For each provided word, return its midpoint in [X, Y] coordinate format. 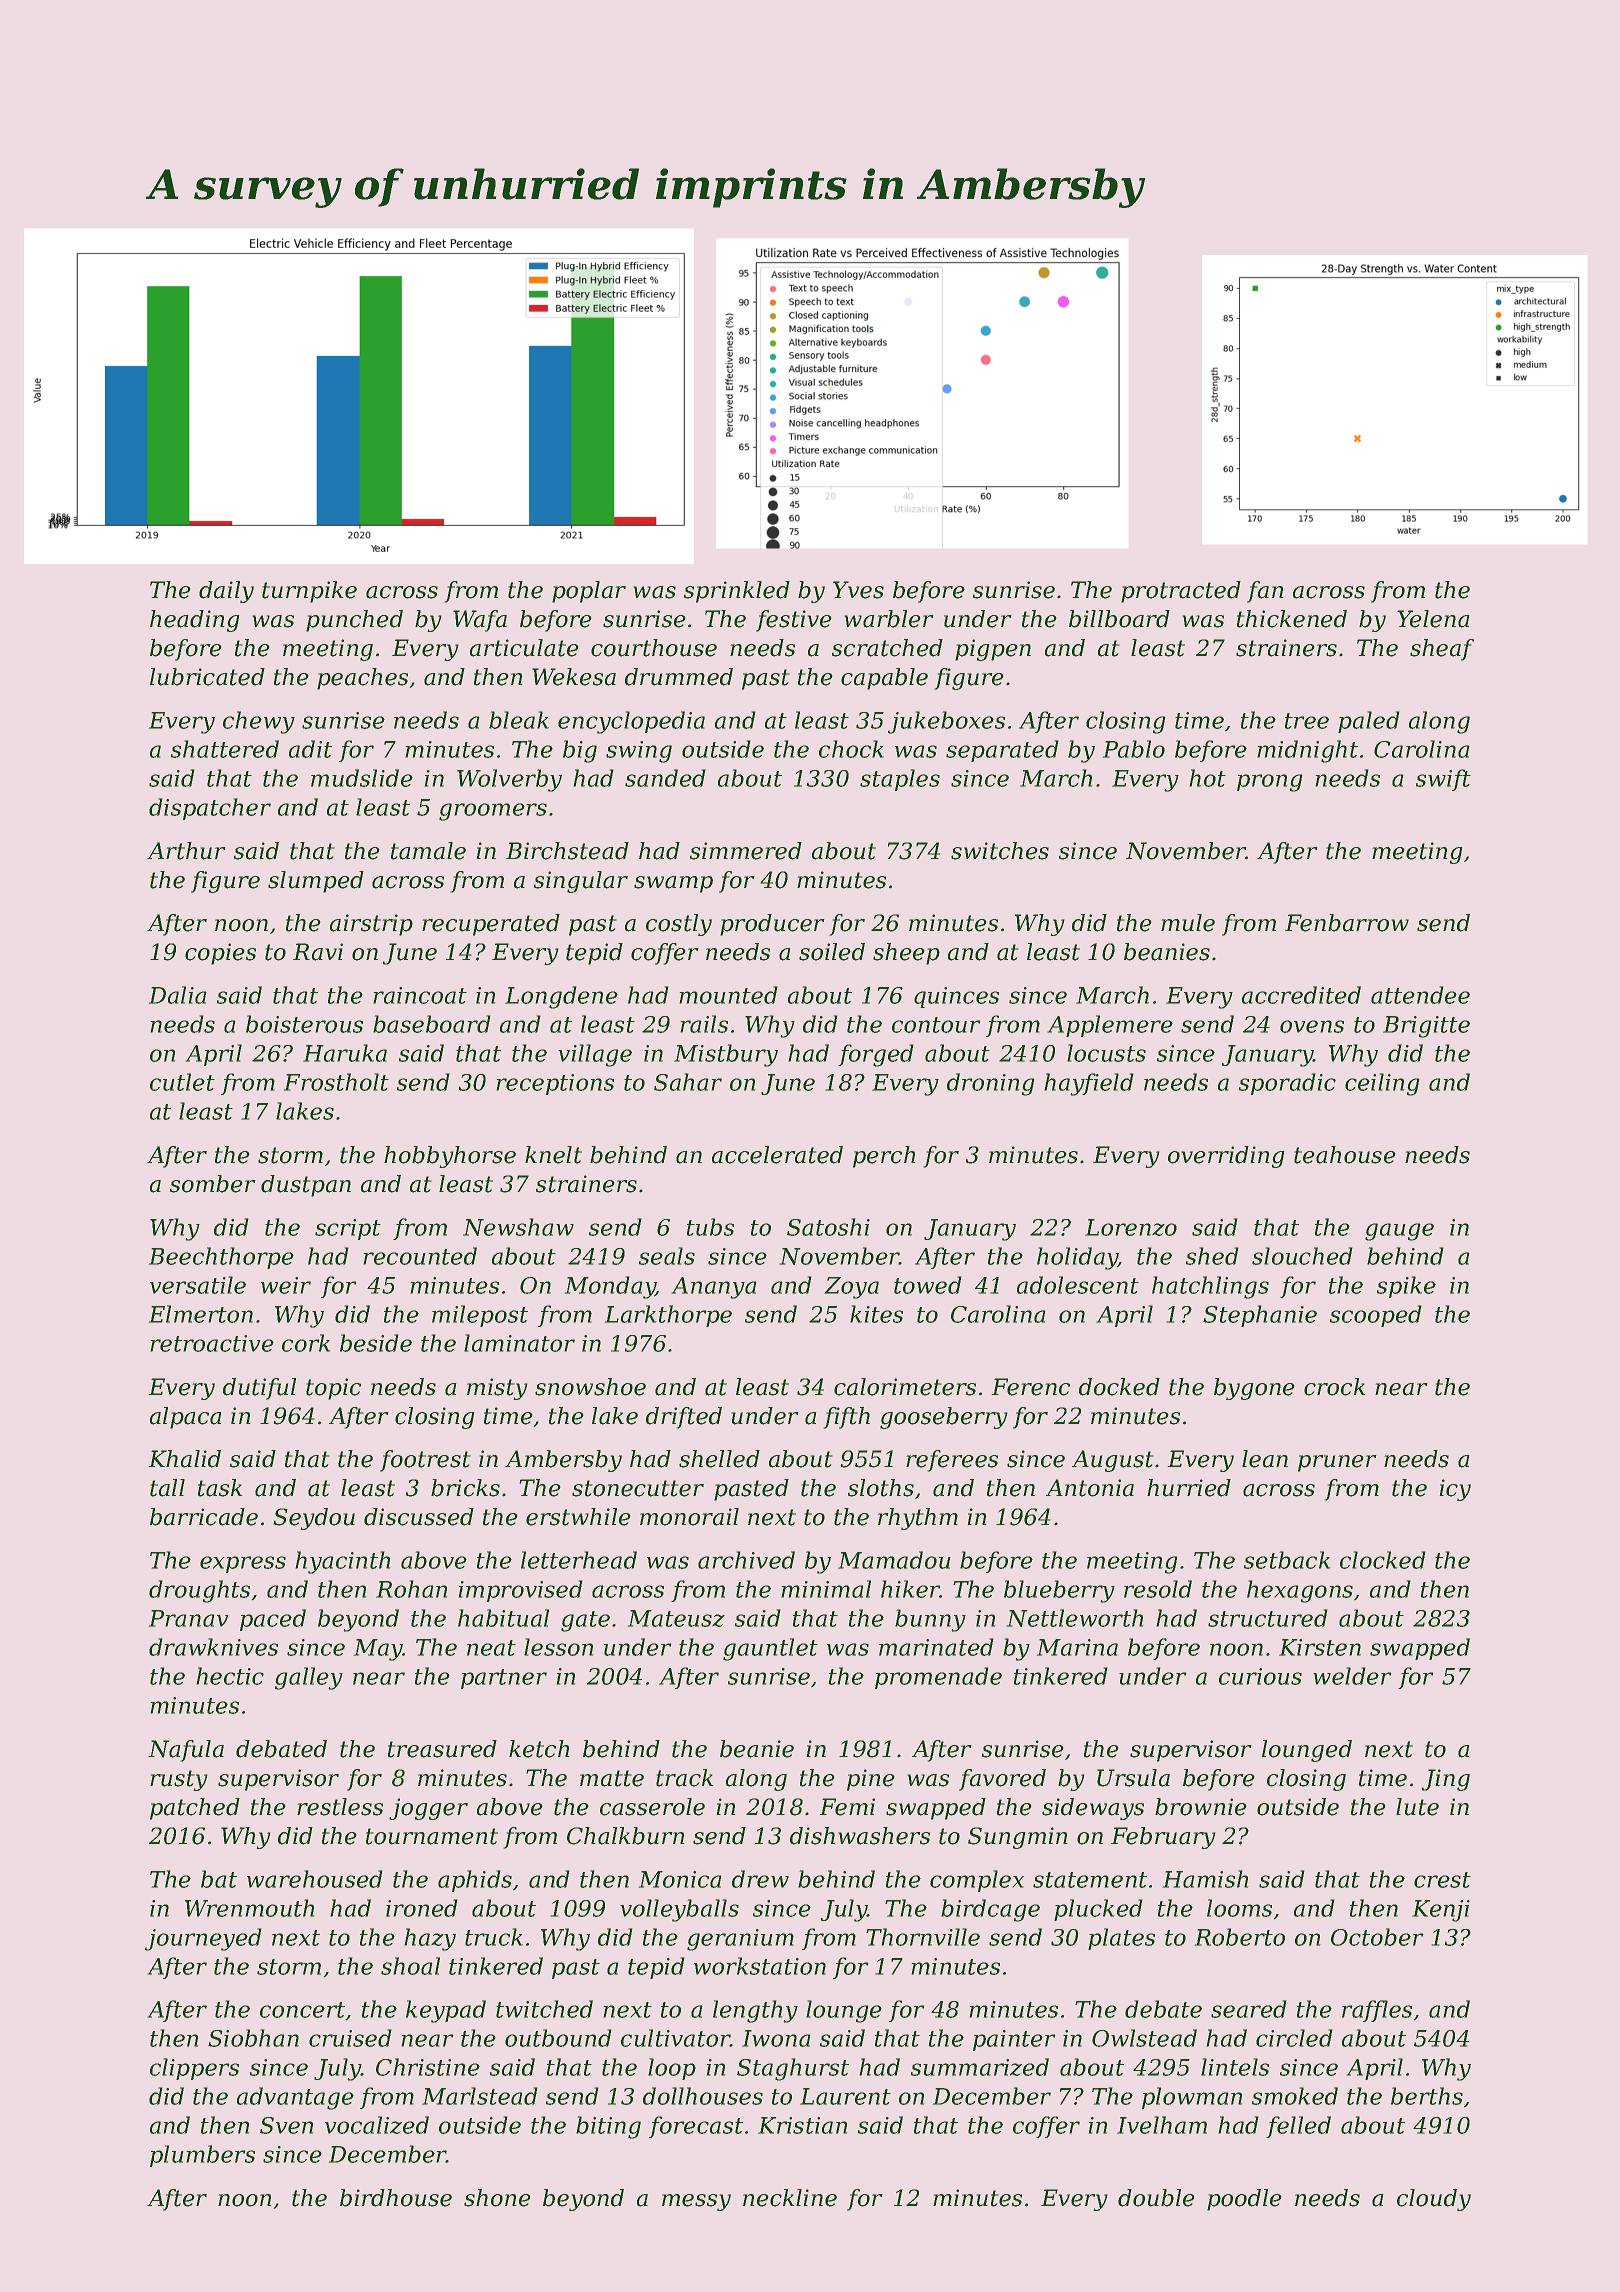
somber [213, 1184]
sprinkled [737, 592]
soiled [832, 952]
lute [1417, 1807]
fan [1265, 592]
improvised [520, 1591]
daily [226, 592]
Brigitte [1426, 1027]
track [685, 1778]
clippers [194, 2069]
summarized [980, 2067]
